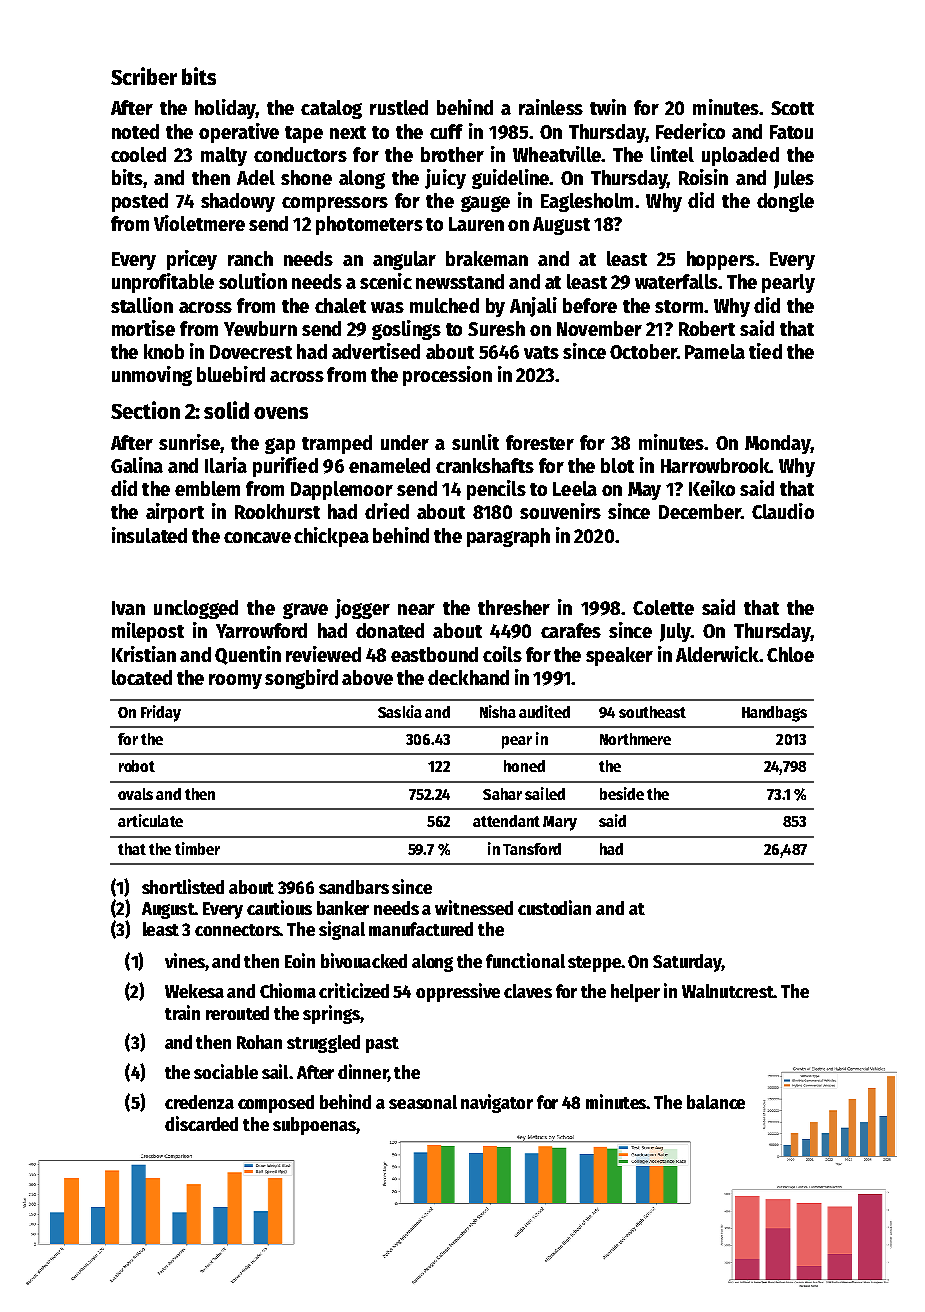 The height and width of the page is (1312, 925). Describe the element at coordinates (445, 179) in the page. I see `juicy` at that location.
